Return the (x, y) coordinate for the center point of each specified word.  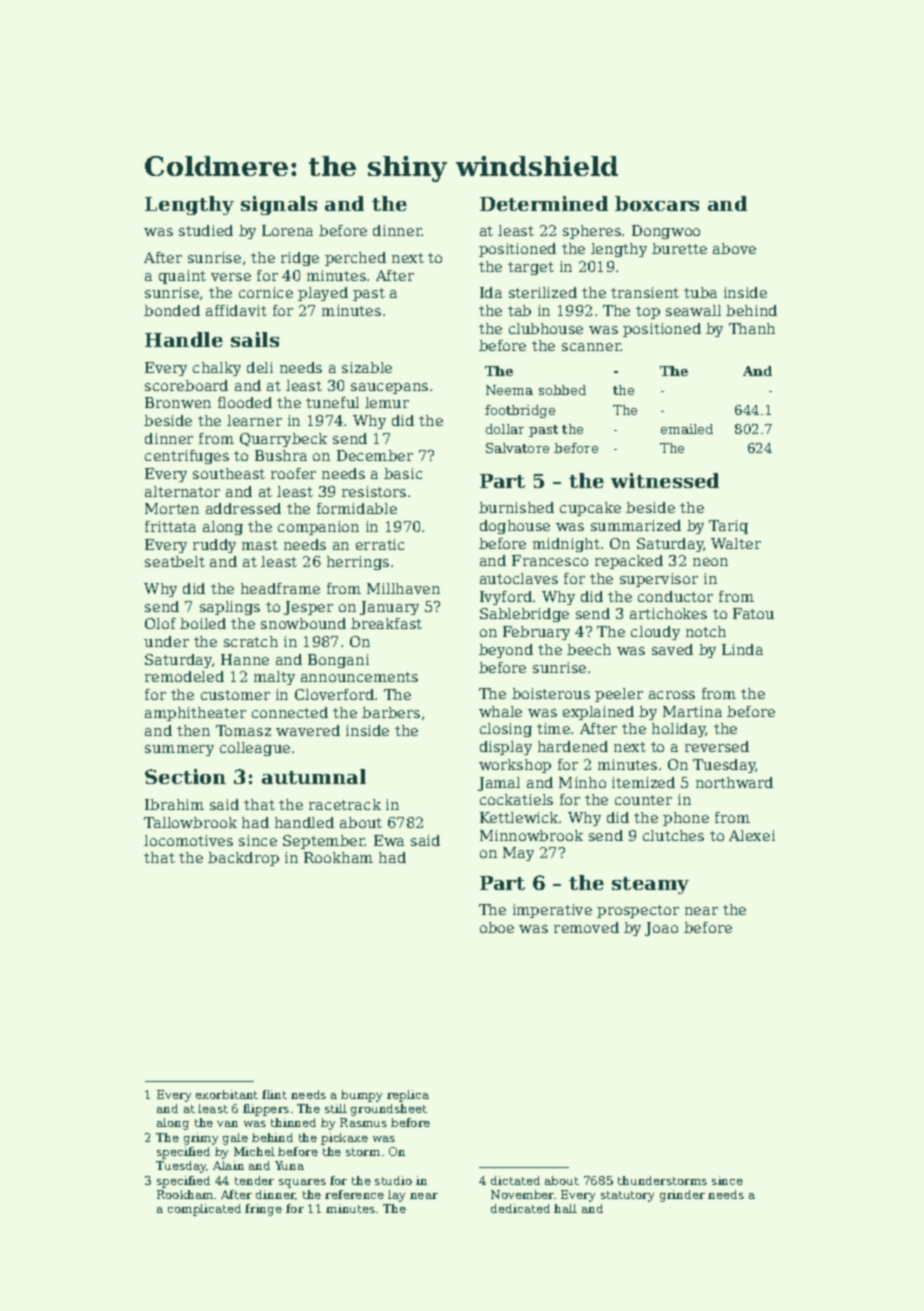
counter (643, 800)
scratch (251, 641)
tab (519, 310)
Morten (172, 508)
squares (302, 1183)
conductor (675, 596)
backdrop (243, 859)
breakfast (386, 623)
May (518, 854)
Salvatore (517, 448)
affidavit (236, 310)
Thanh (752, 328)
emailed (687, 429)
